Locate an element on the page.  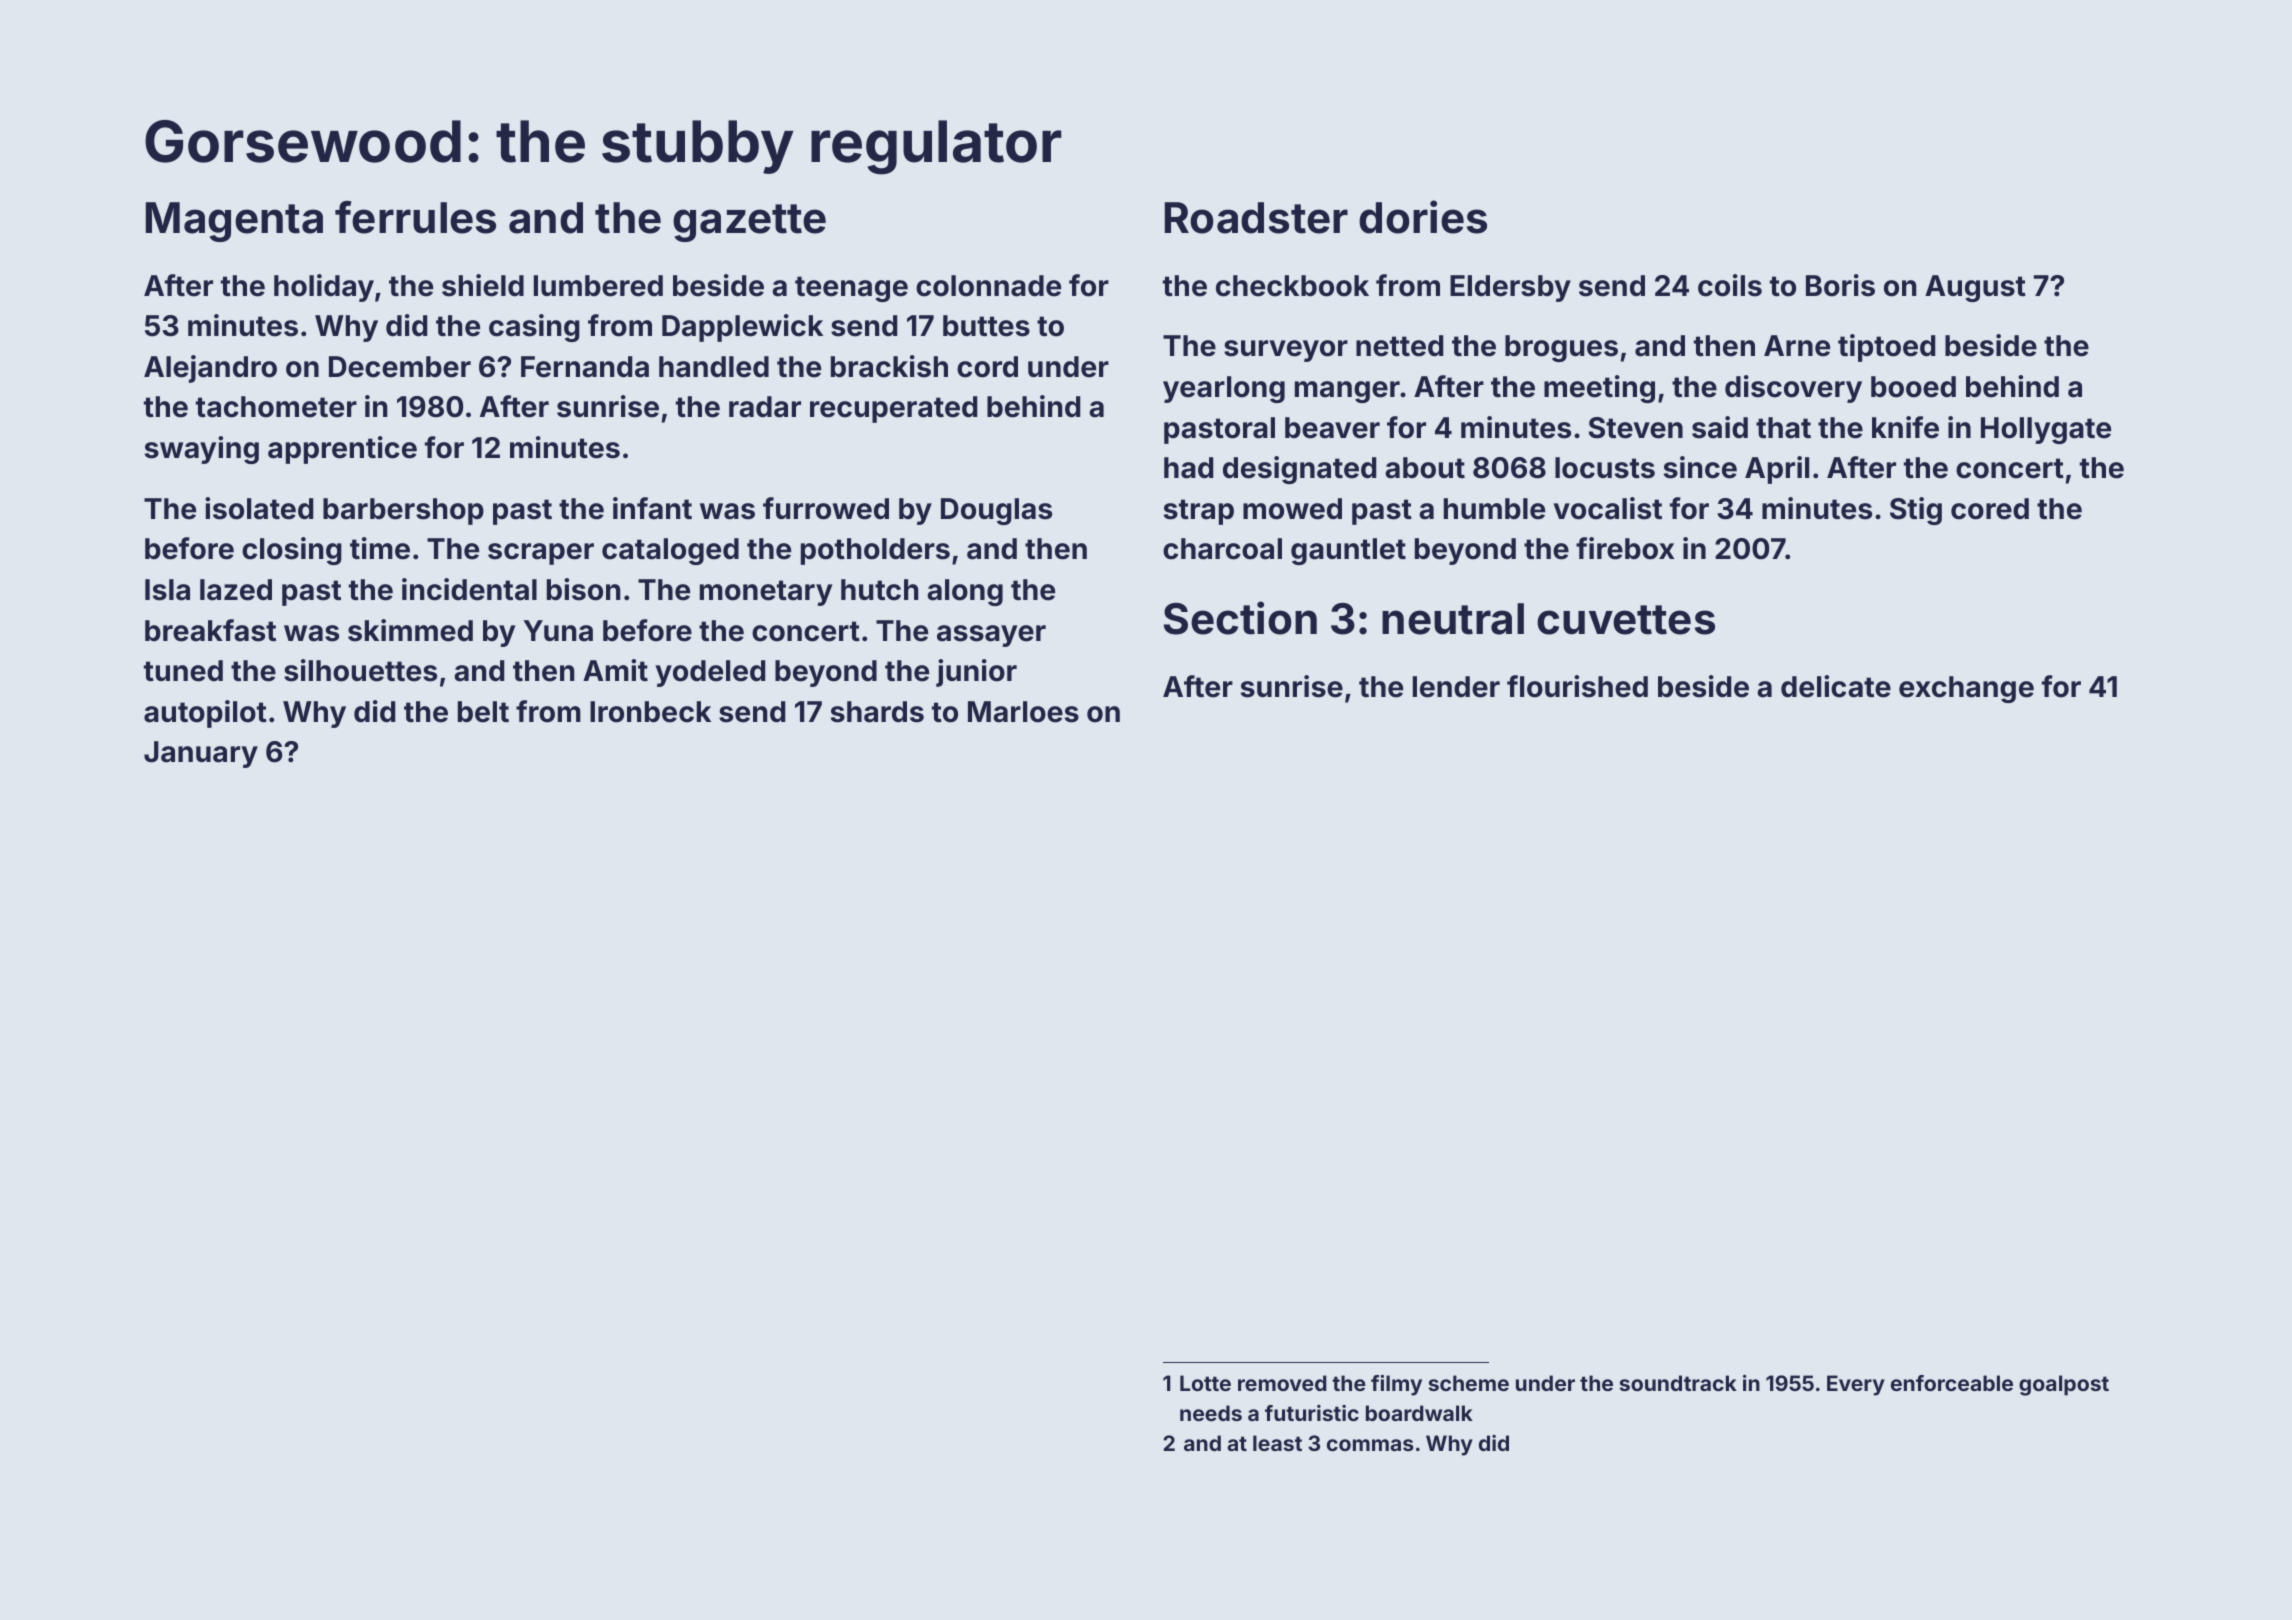
holiday is located at coordinates (324, 288).
